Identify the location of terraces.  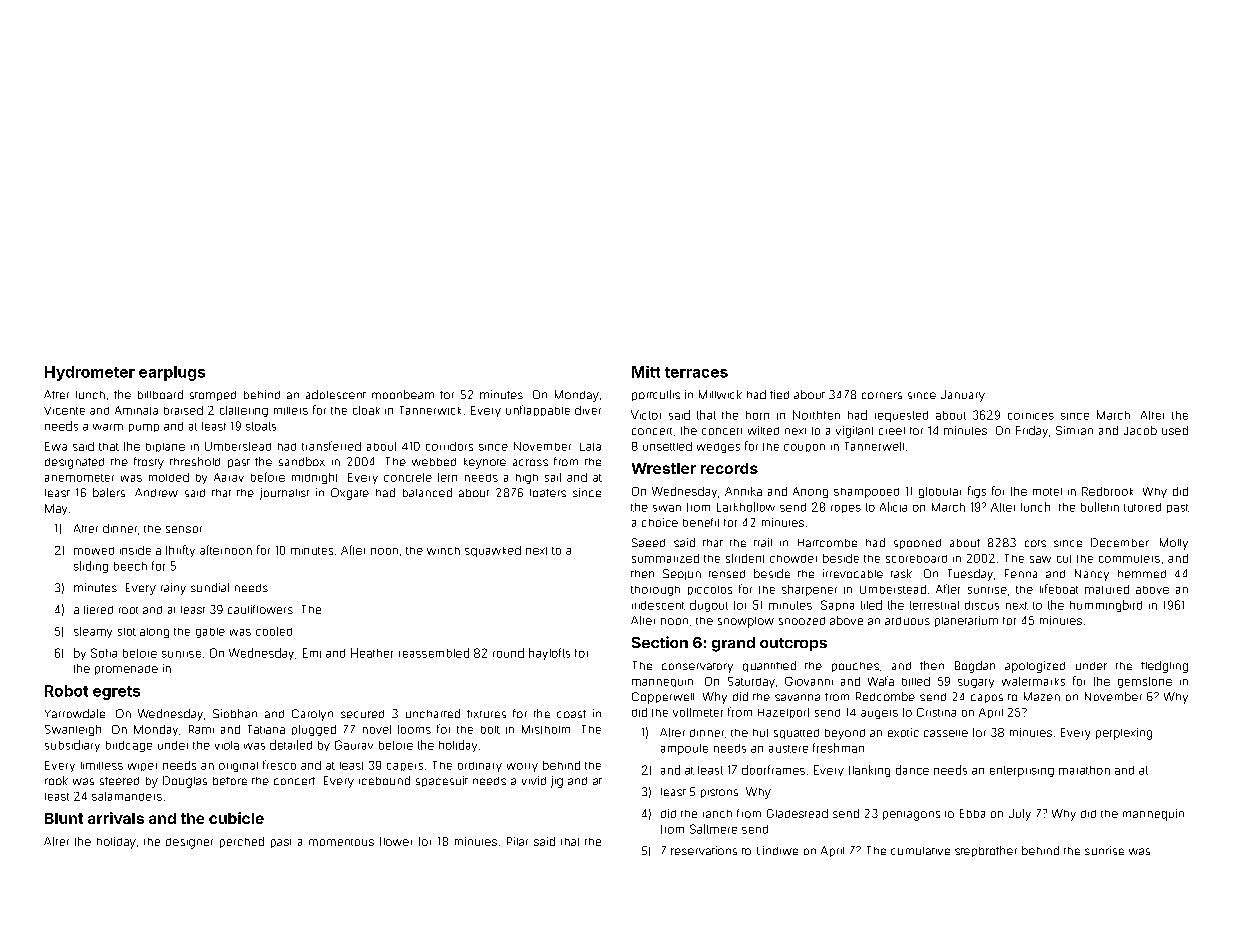
(696, 372).
